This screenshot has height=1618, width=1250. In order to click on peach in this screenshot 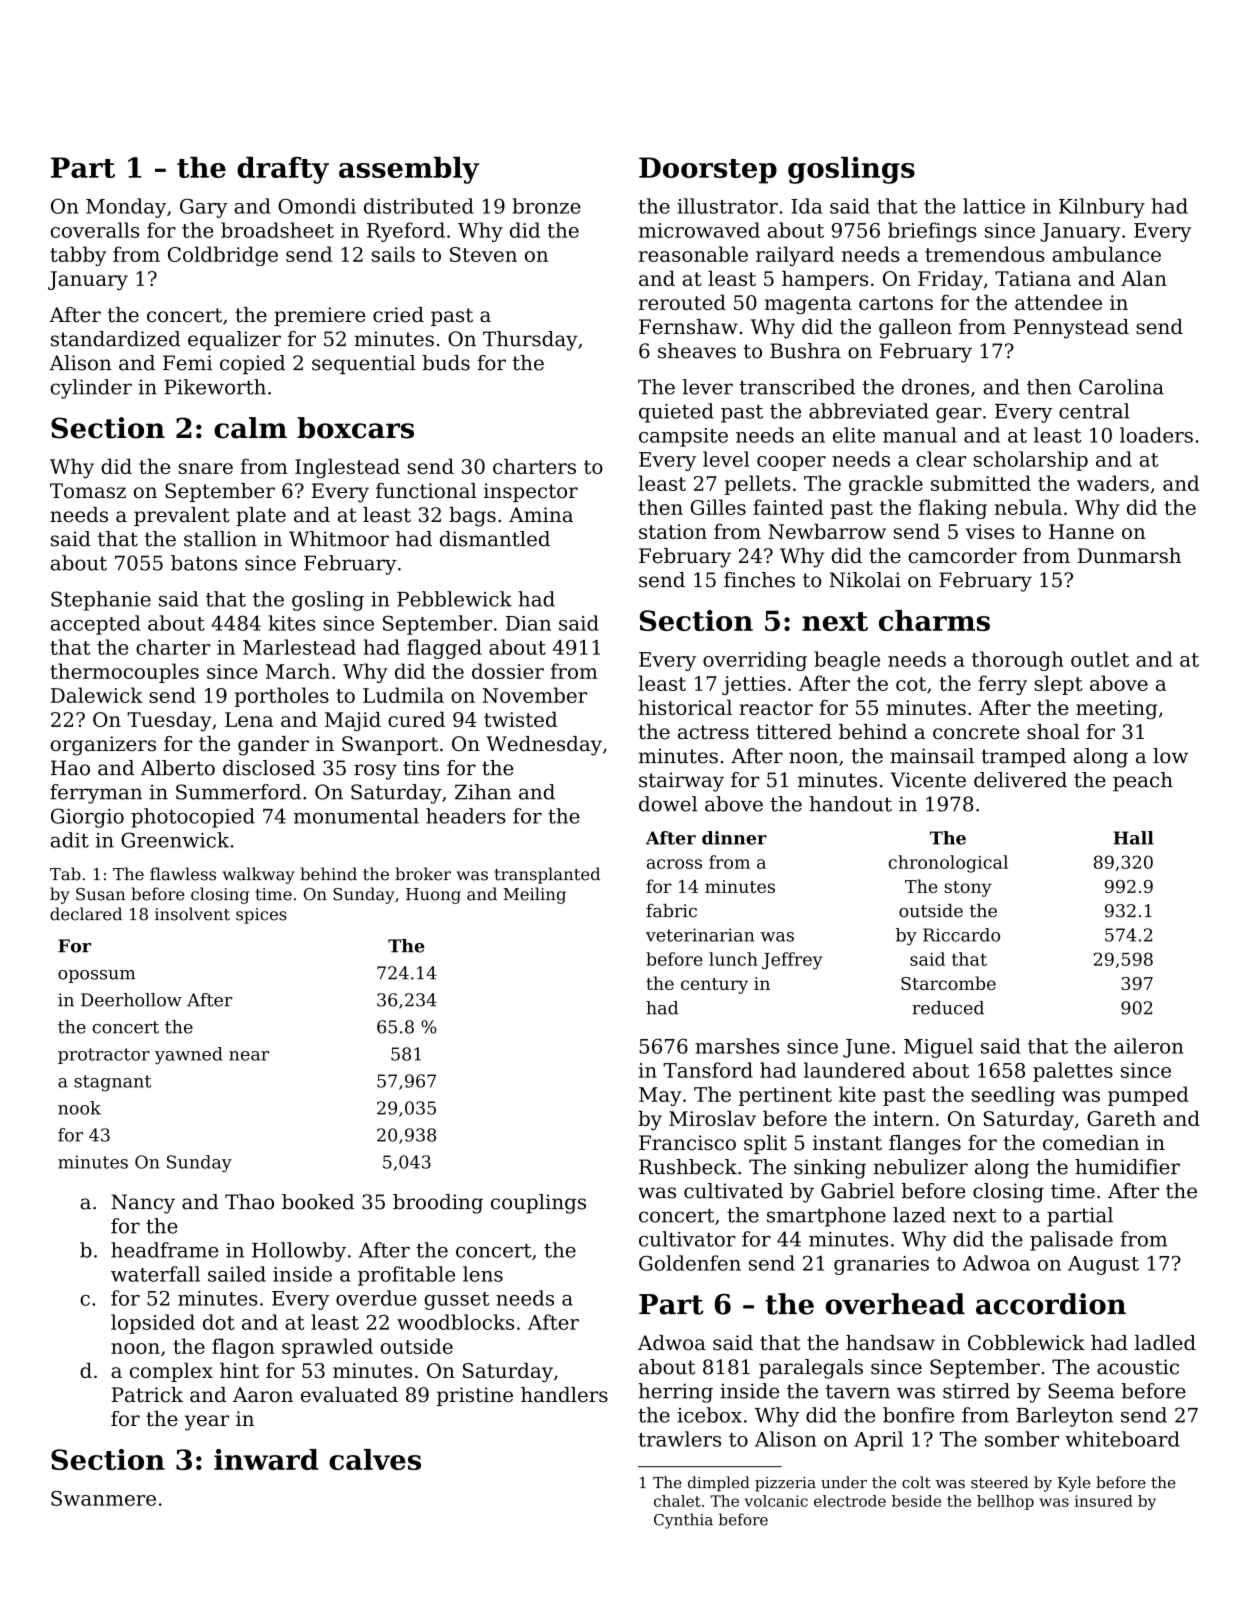, I will do `click(1143, 782)`.
